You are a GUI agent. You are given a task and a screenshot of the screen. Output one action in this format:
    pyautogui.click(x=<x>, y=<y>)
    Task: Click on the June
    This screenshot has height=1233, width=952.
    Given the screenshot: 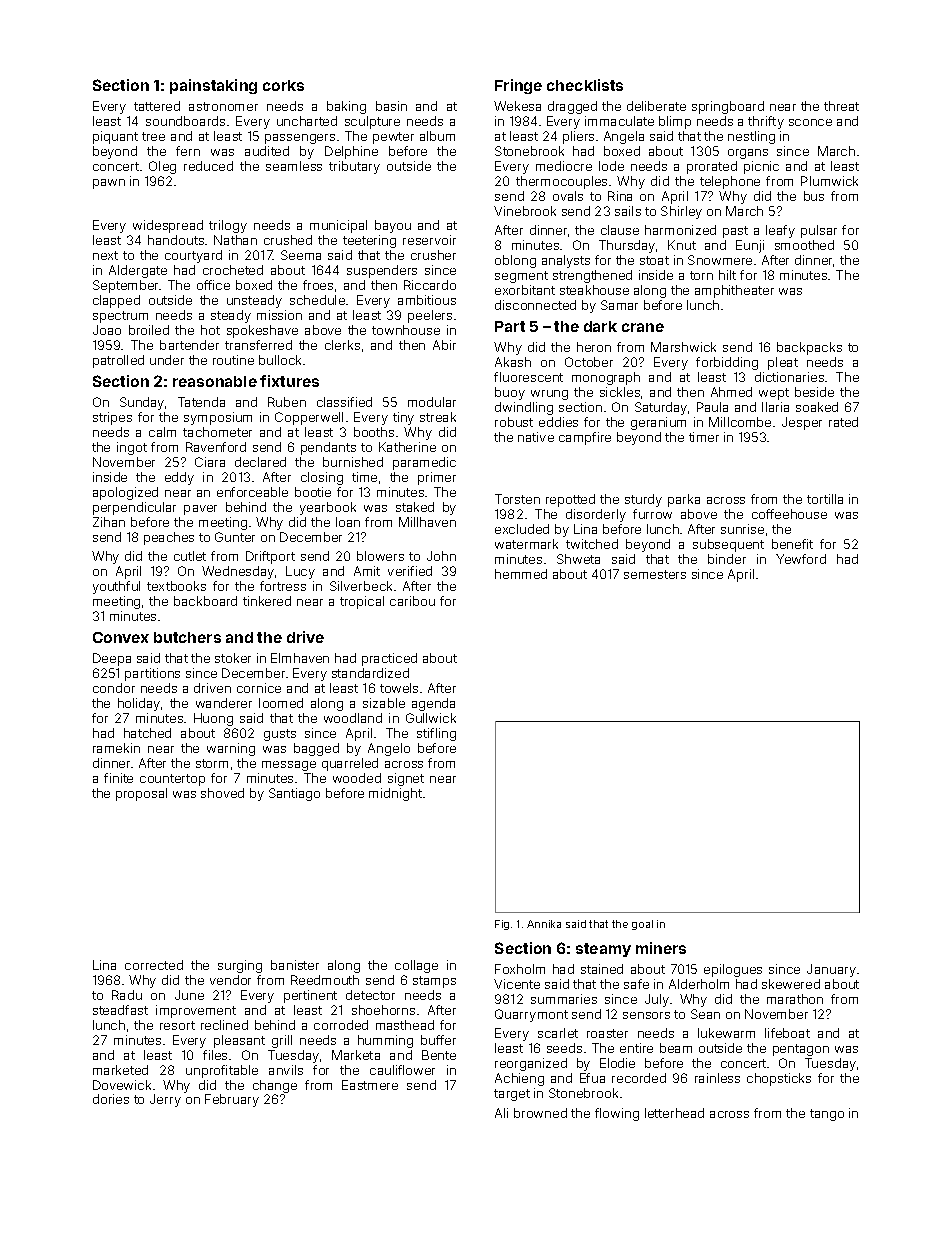 What is the action you would take?
    pyautogui.click(x=189, y=995)
